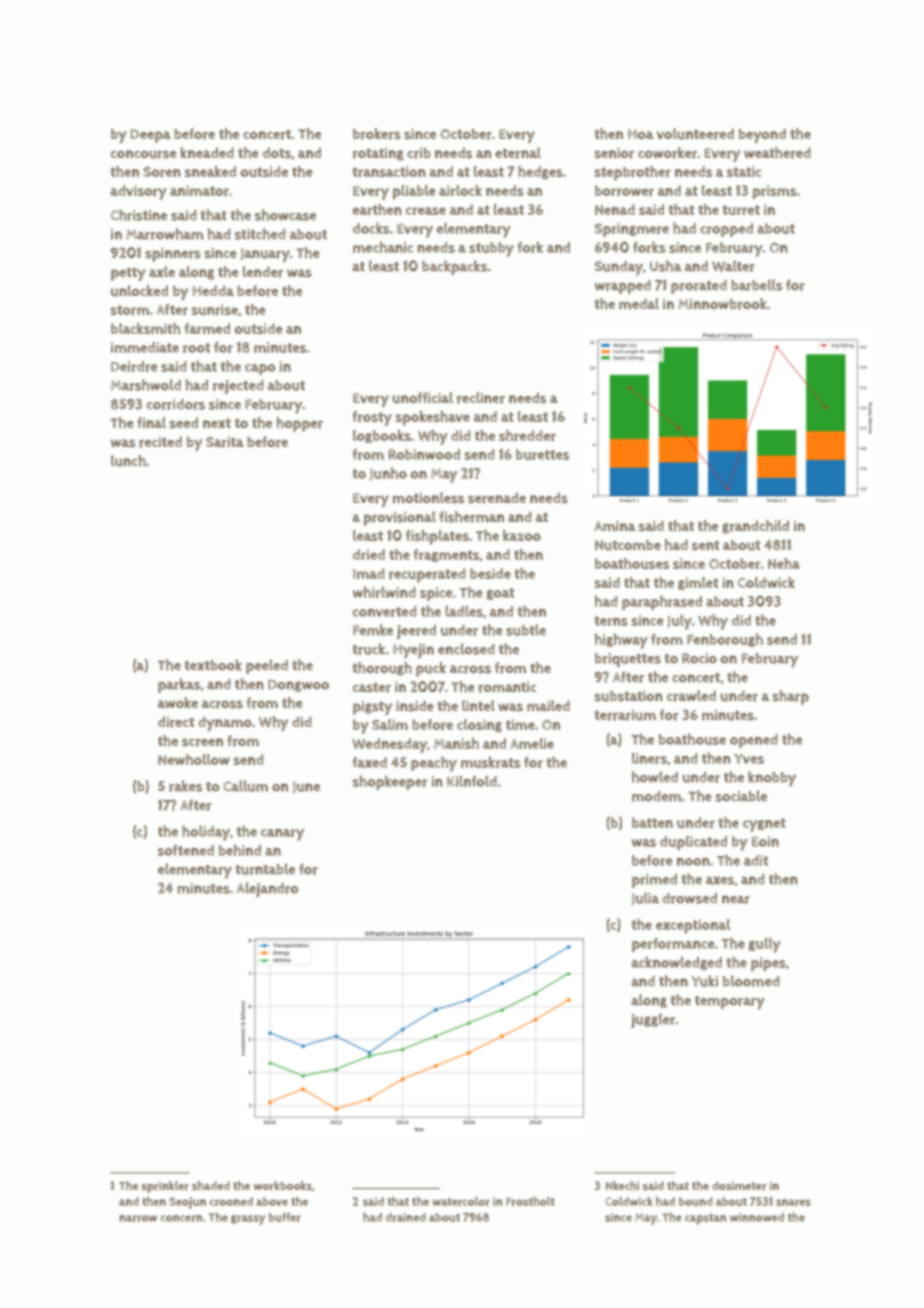 The width and height of the screenshot is (924, 1308). What do you see at coordinates (518, 153) in the screenshot?
I see `eternal` at bounding box center [518, 153].
